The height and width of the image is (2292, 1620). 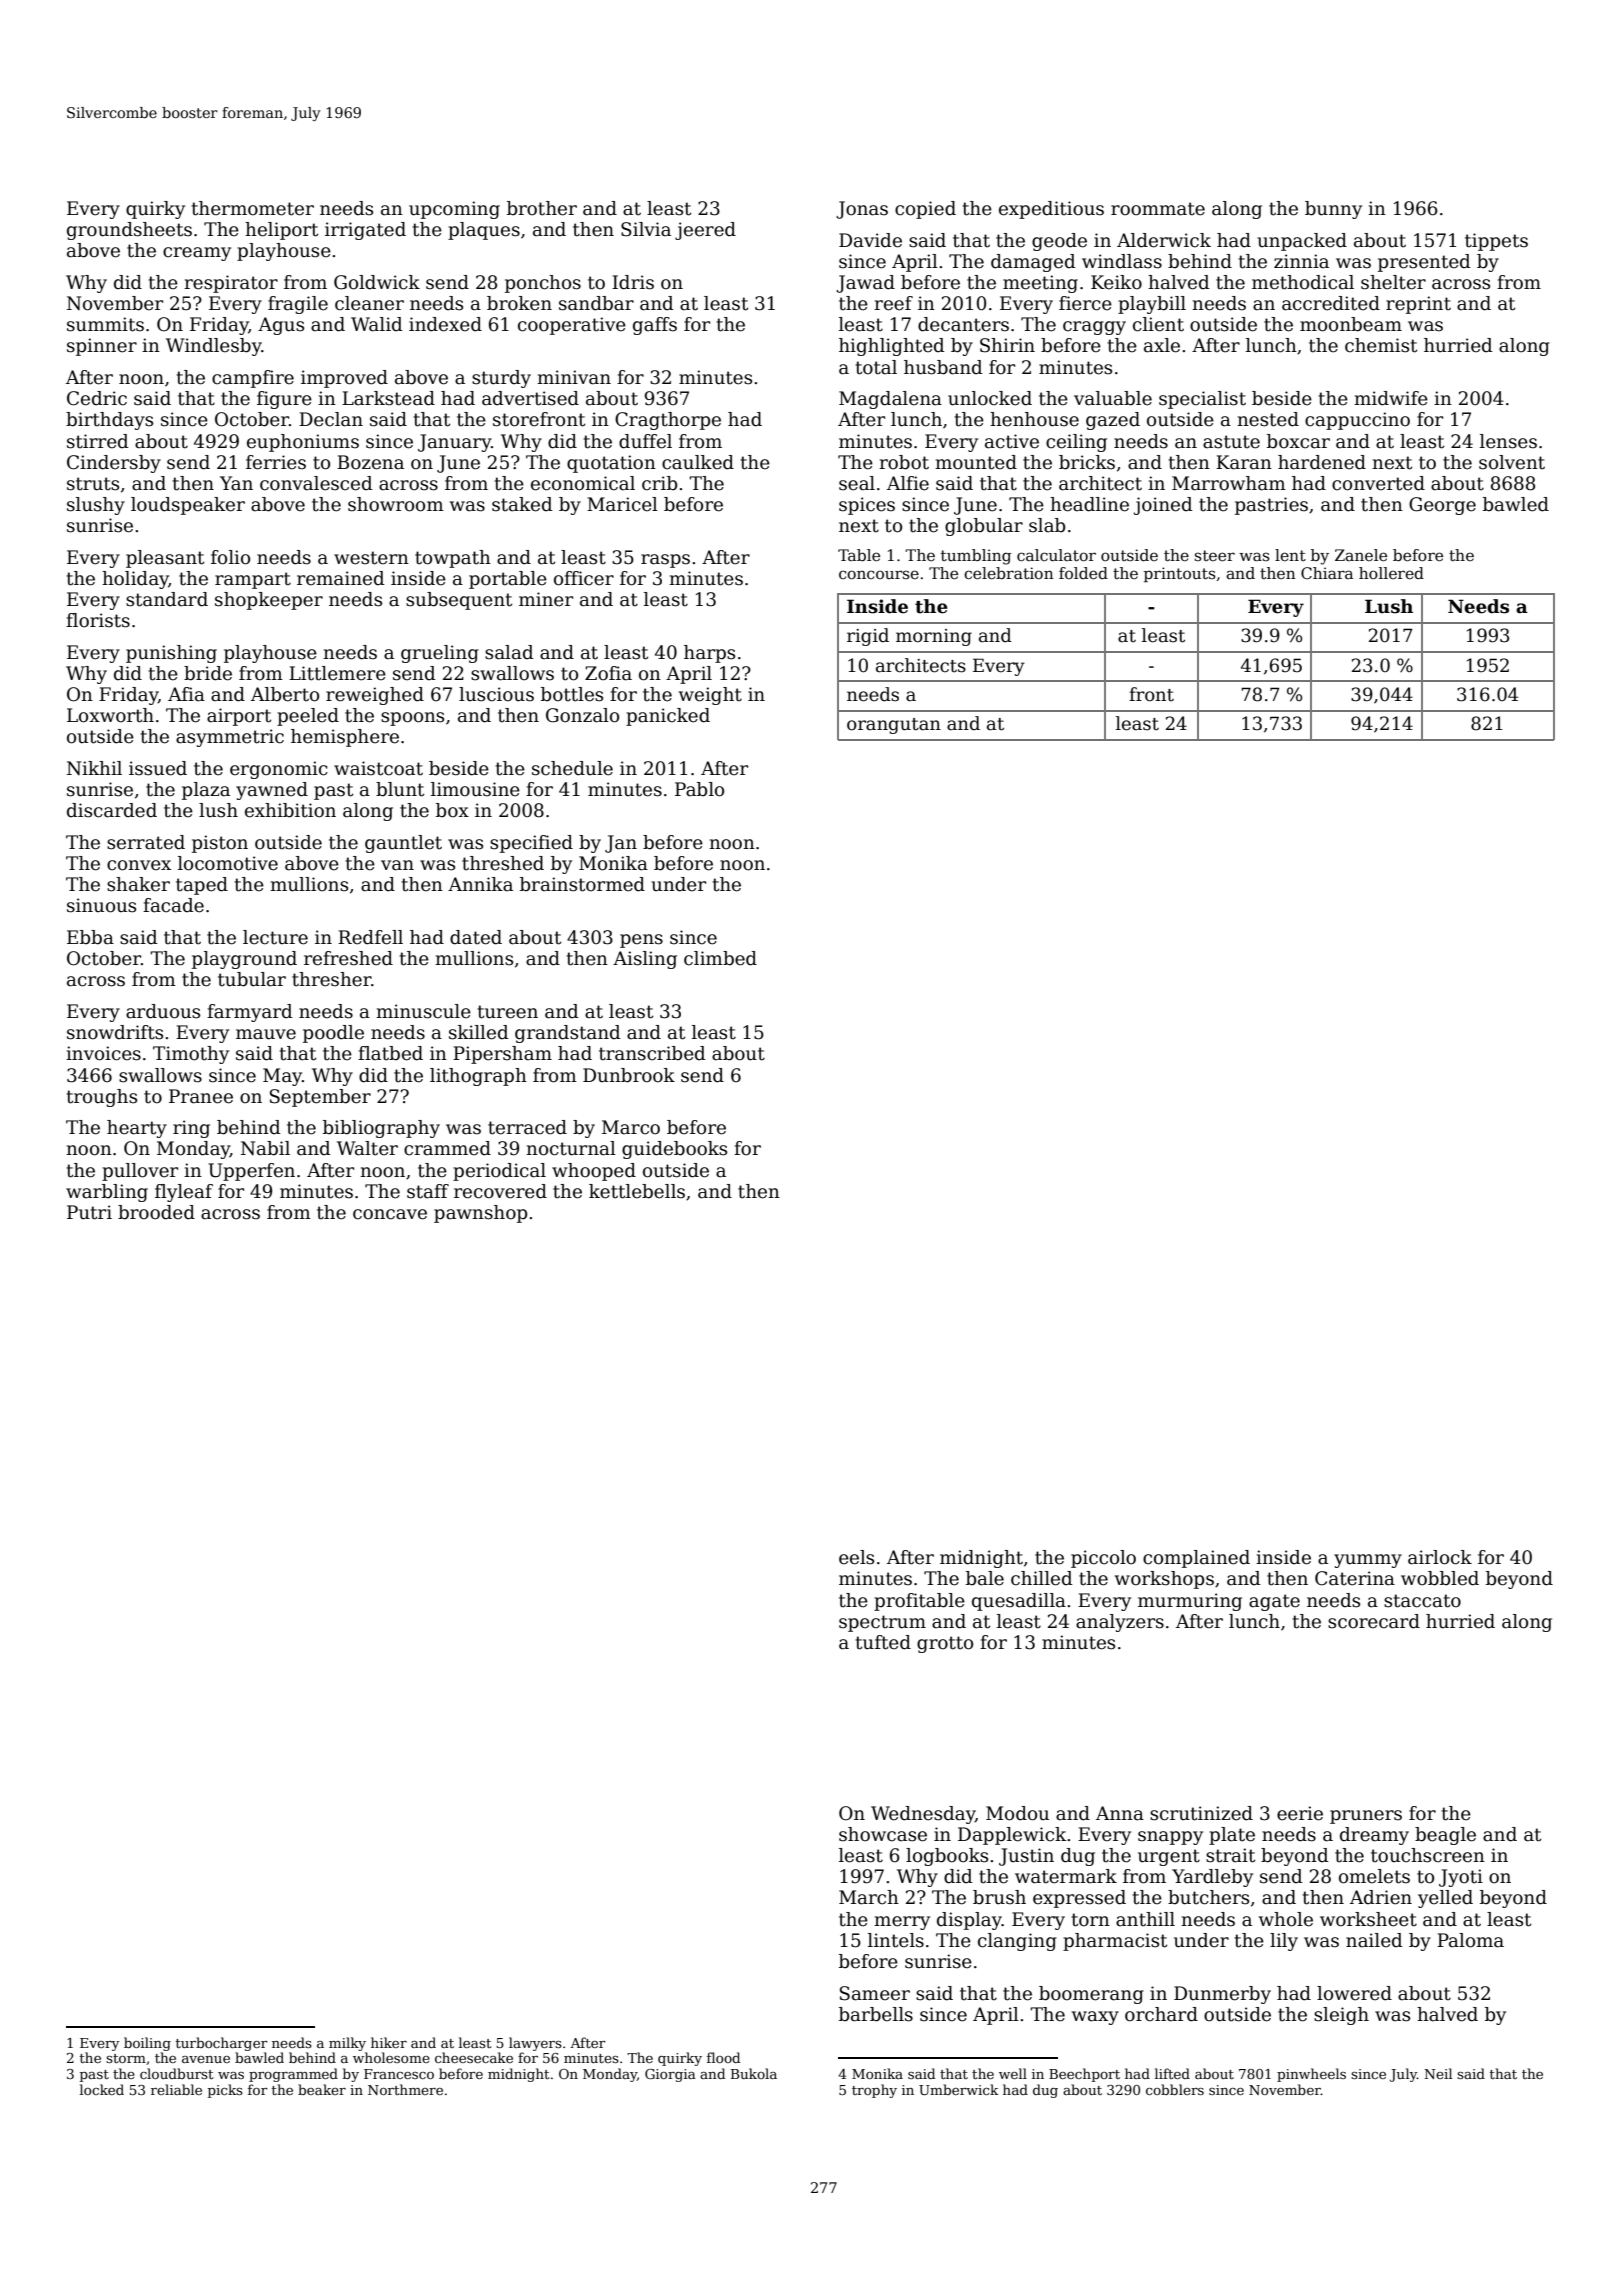 I want to click on hollered, so click(x=1391, y=573).
